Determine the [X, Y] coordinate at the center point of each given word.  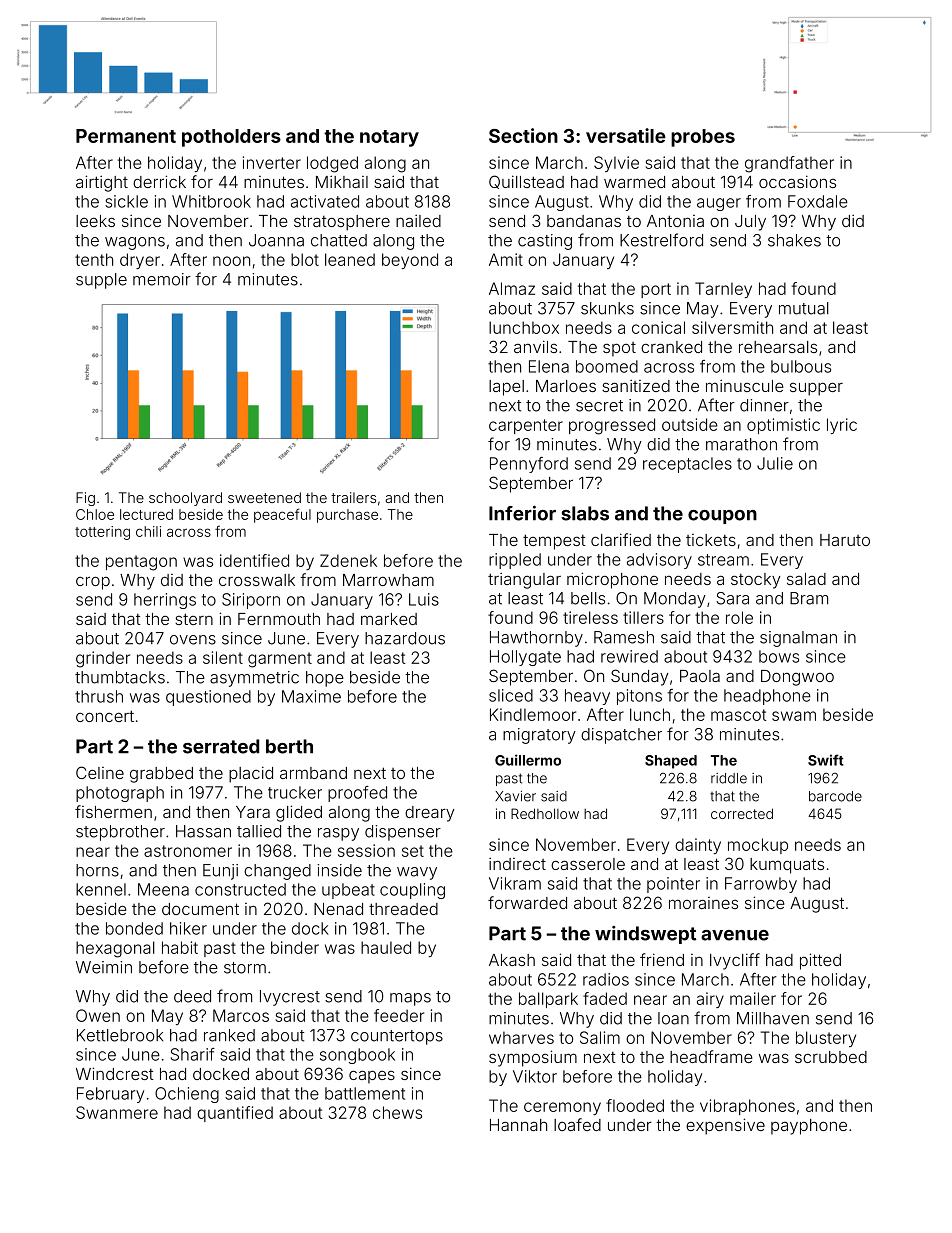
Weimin [104, 967]
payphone [809, 1127]
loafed [577, 1124]
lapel [506, 388]
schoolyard [185, 499]
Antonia [675, 221]
